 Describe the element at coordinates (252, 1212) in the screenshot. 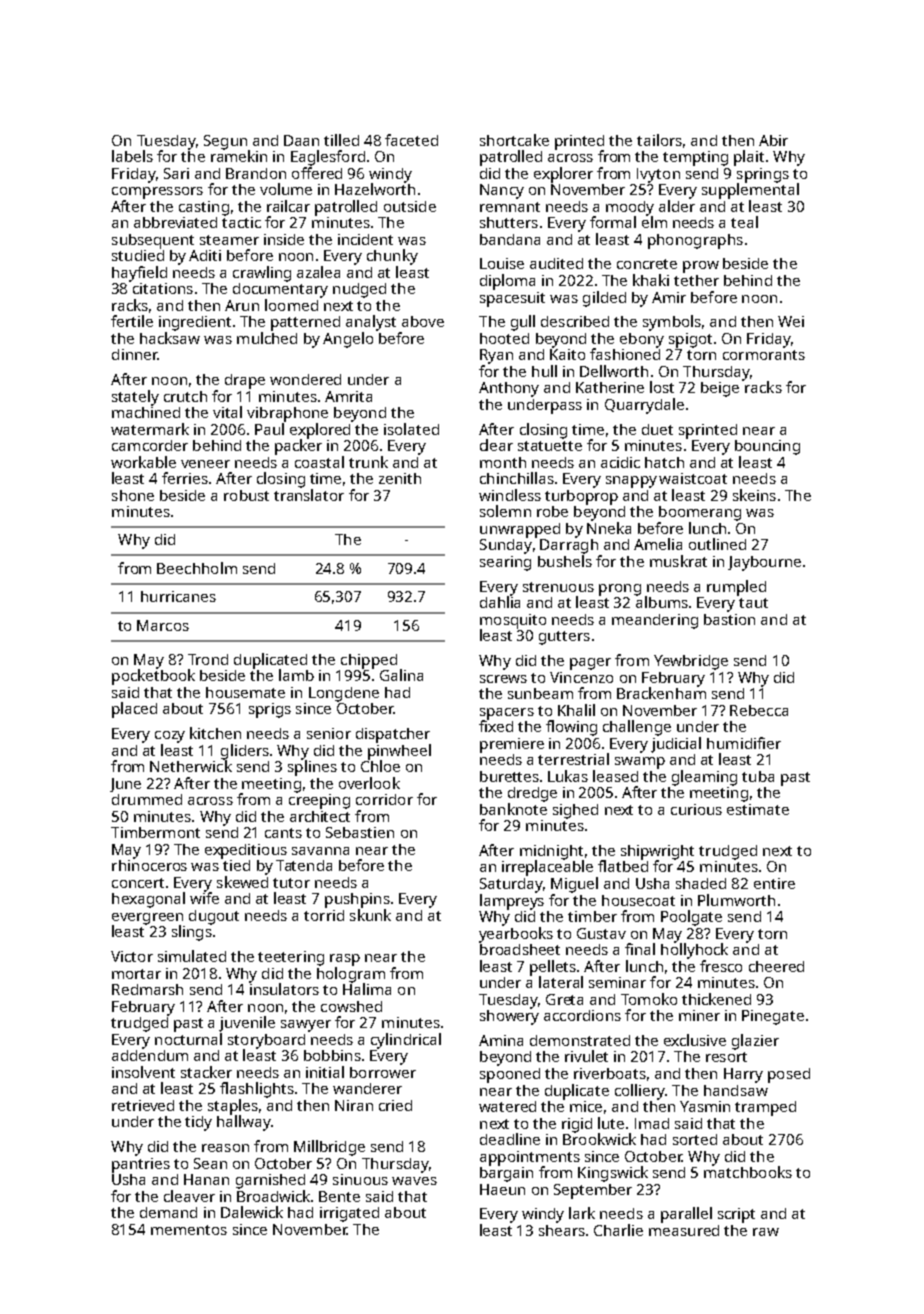

I see `Dalewick` at that location.
